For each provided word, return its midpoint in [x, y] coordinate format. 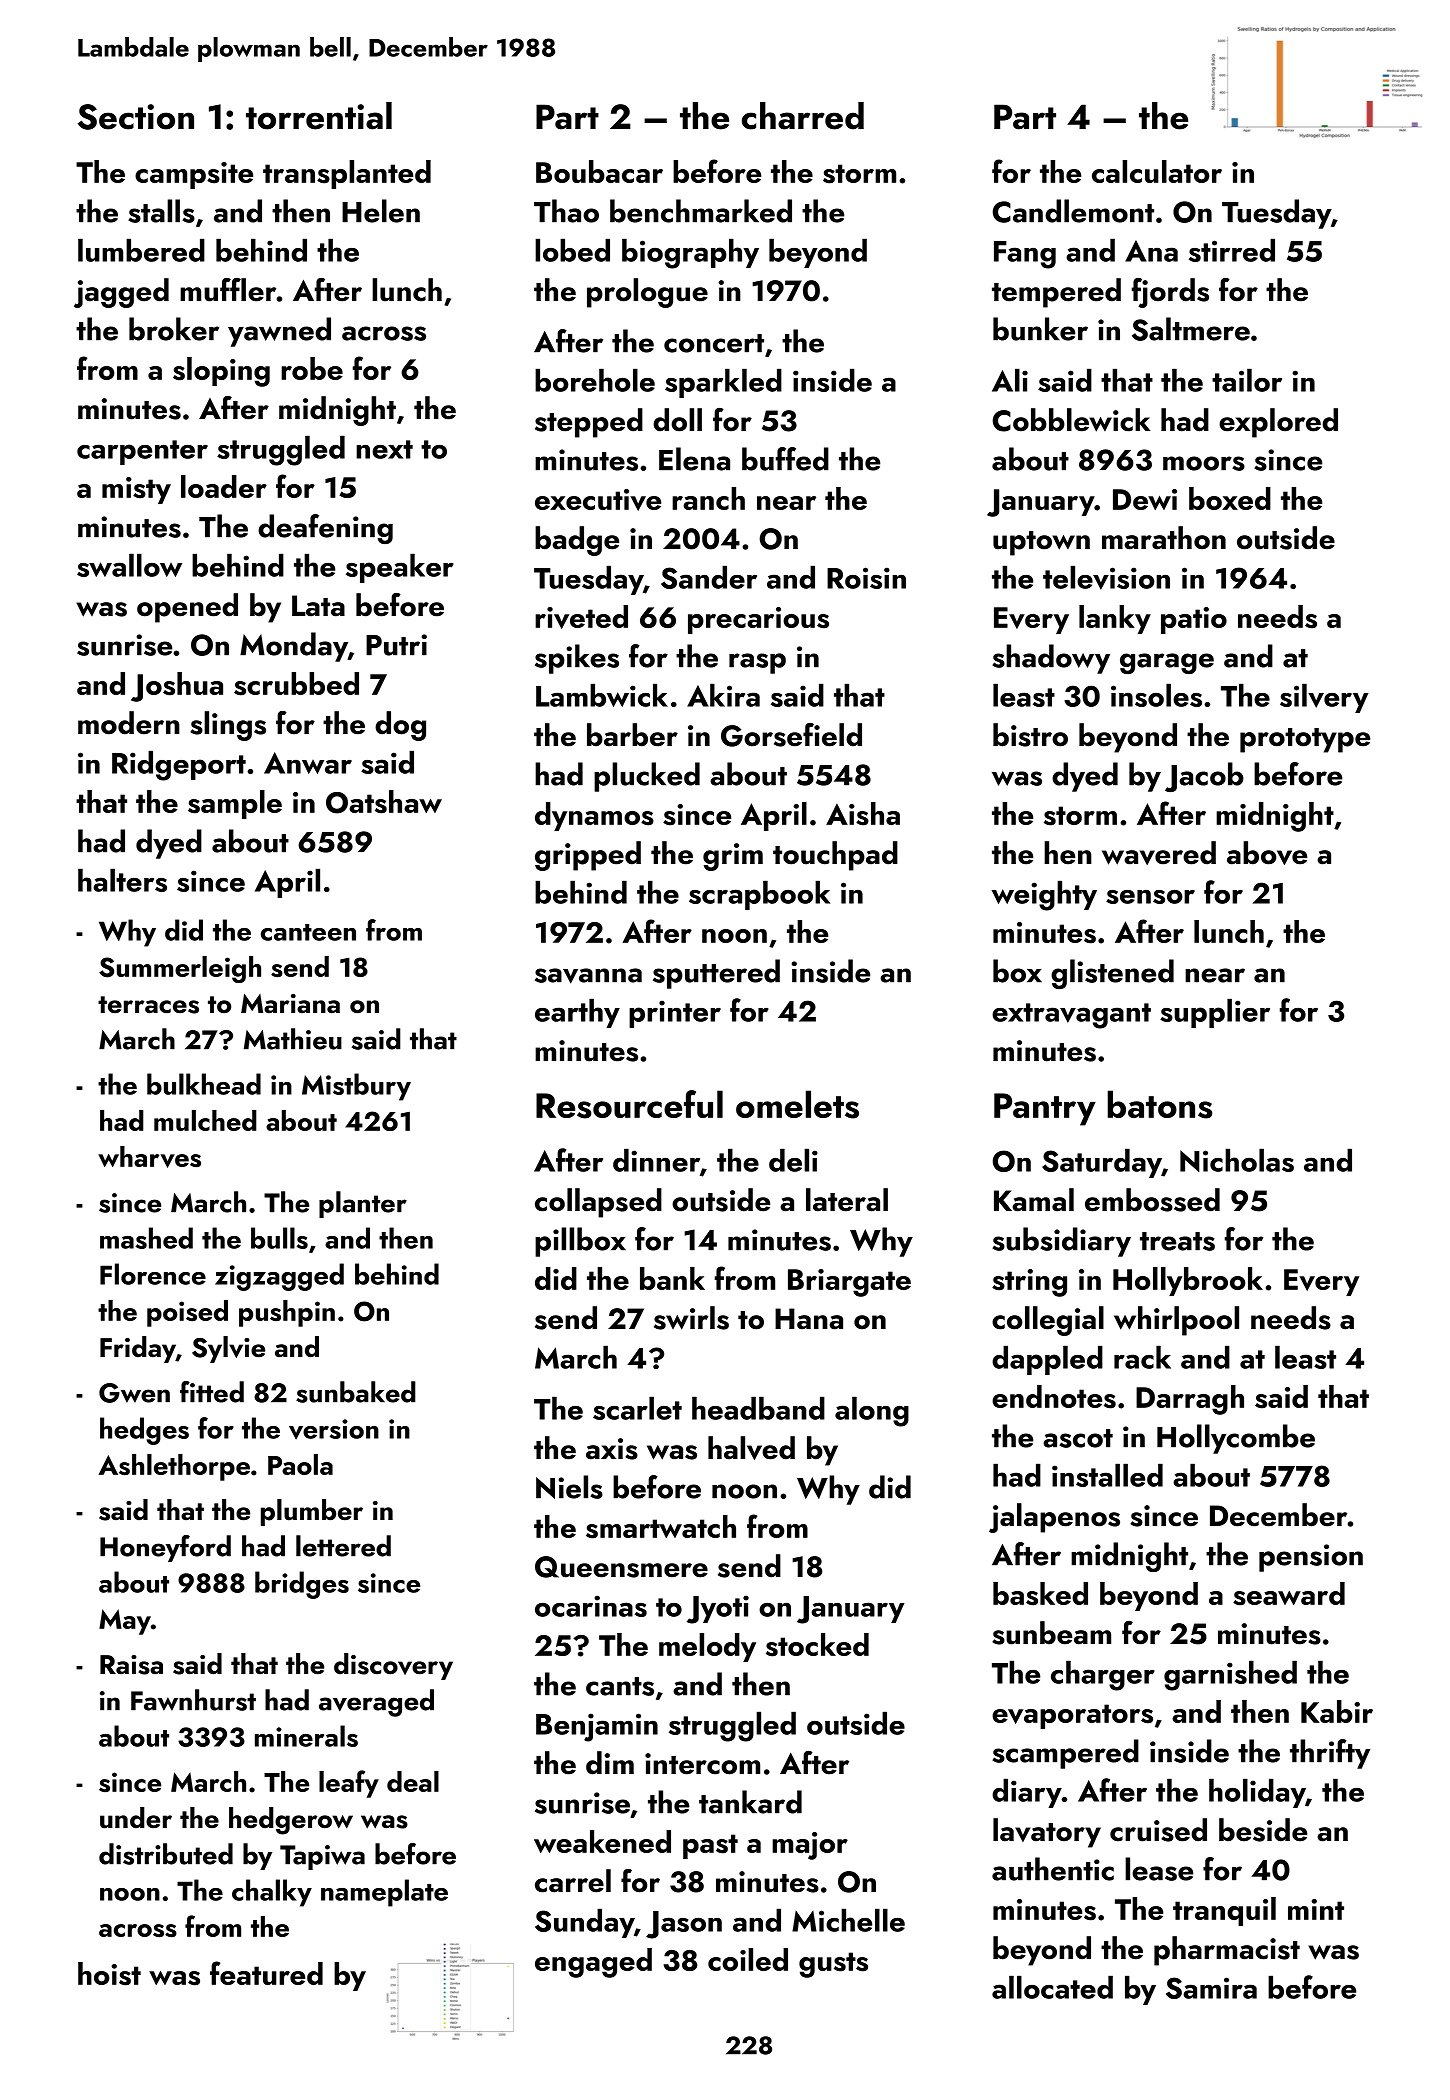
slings [228, 726]
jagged [121, 293]
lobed [572, 250]
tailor [1247, 380]
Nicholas [1237, 1160]
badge [577, 541]
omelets [797, 1104]
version [334, 1429]
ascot [1078, 1438]
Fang [1025, 255]
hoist [109, 1974]
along [872, 1411]
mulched [205, 1120]
